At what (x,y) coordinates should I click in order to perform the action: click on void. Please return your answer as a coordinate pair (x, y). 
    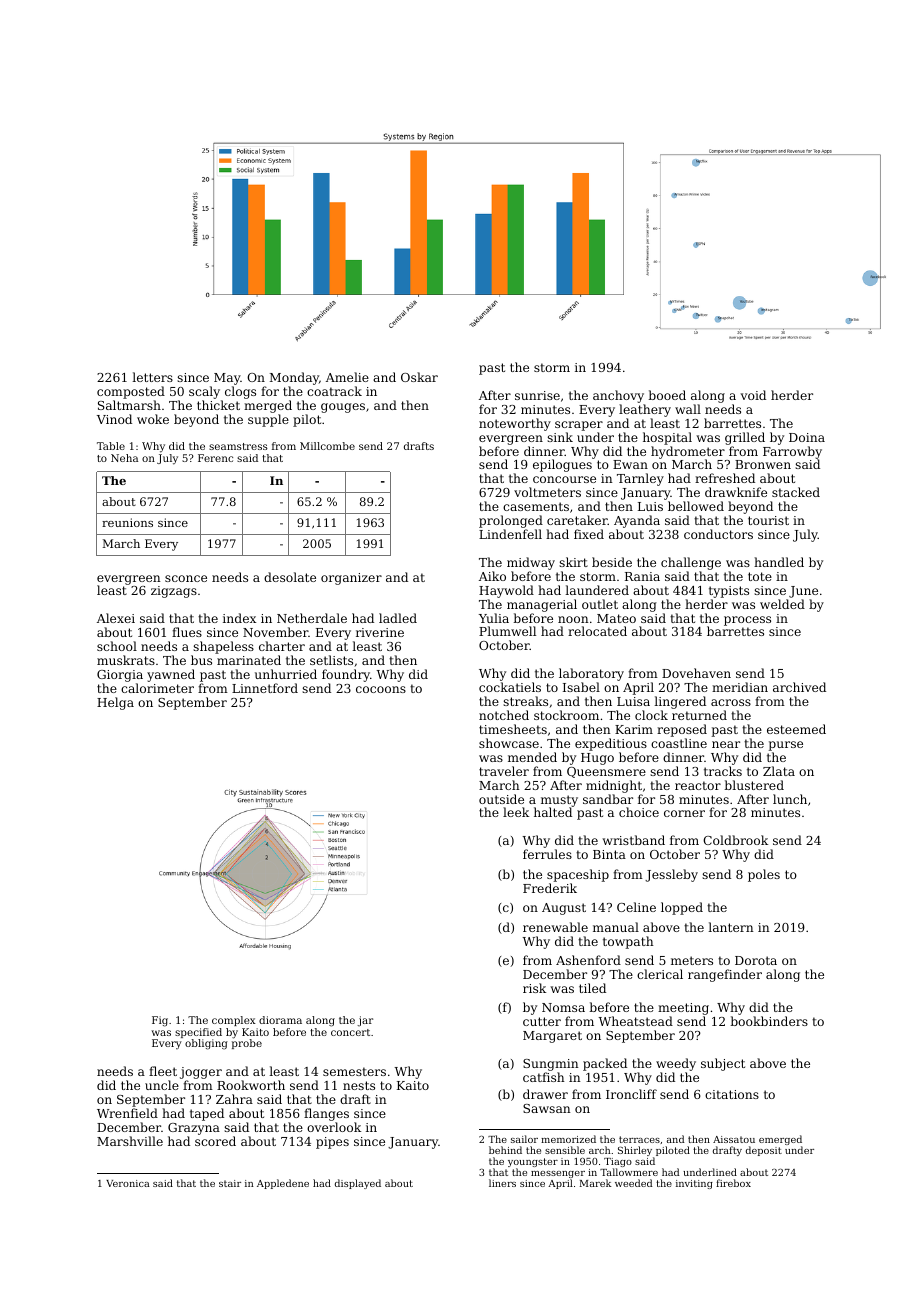
    Looking at the image, I should click on (753, 395).
